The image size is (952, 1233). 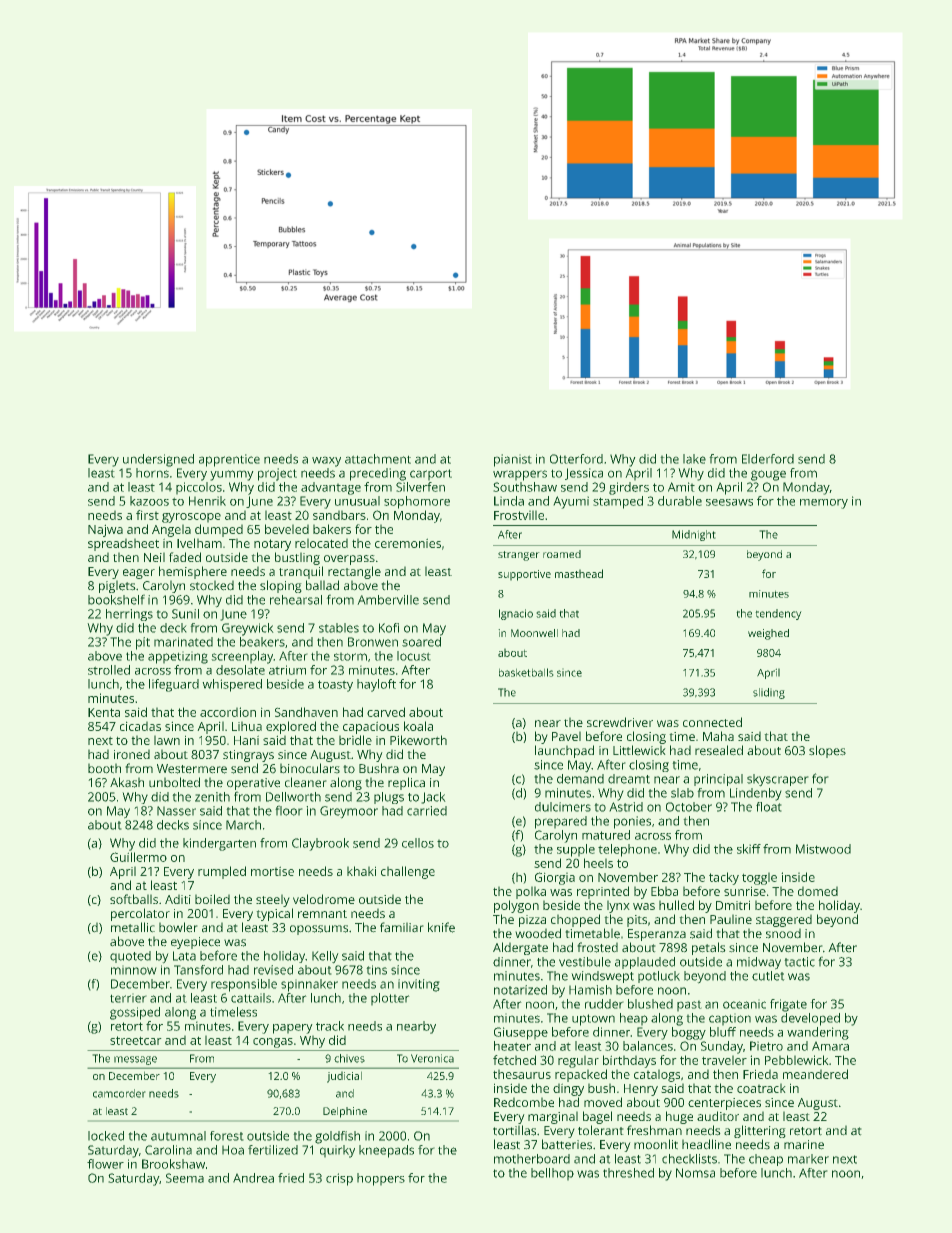 What do you see at coordinates (708, 948) in the screenshot?
I see `petals` at bounding box center [708, 948].
